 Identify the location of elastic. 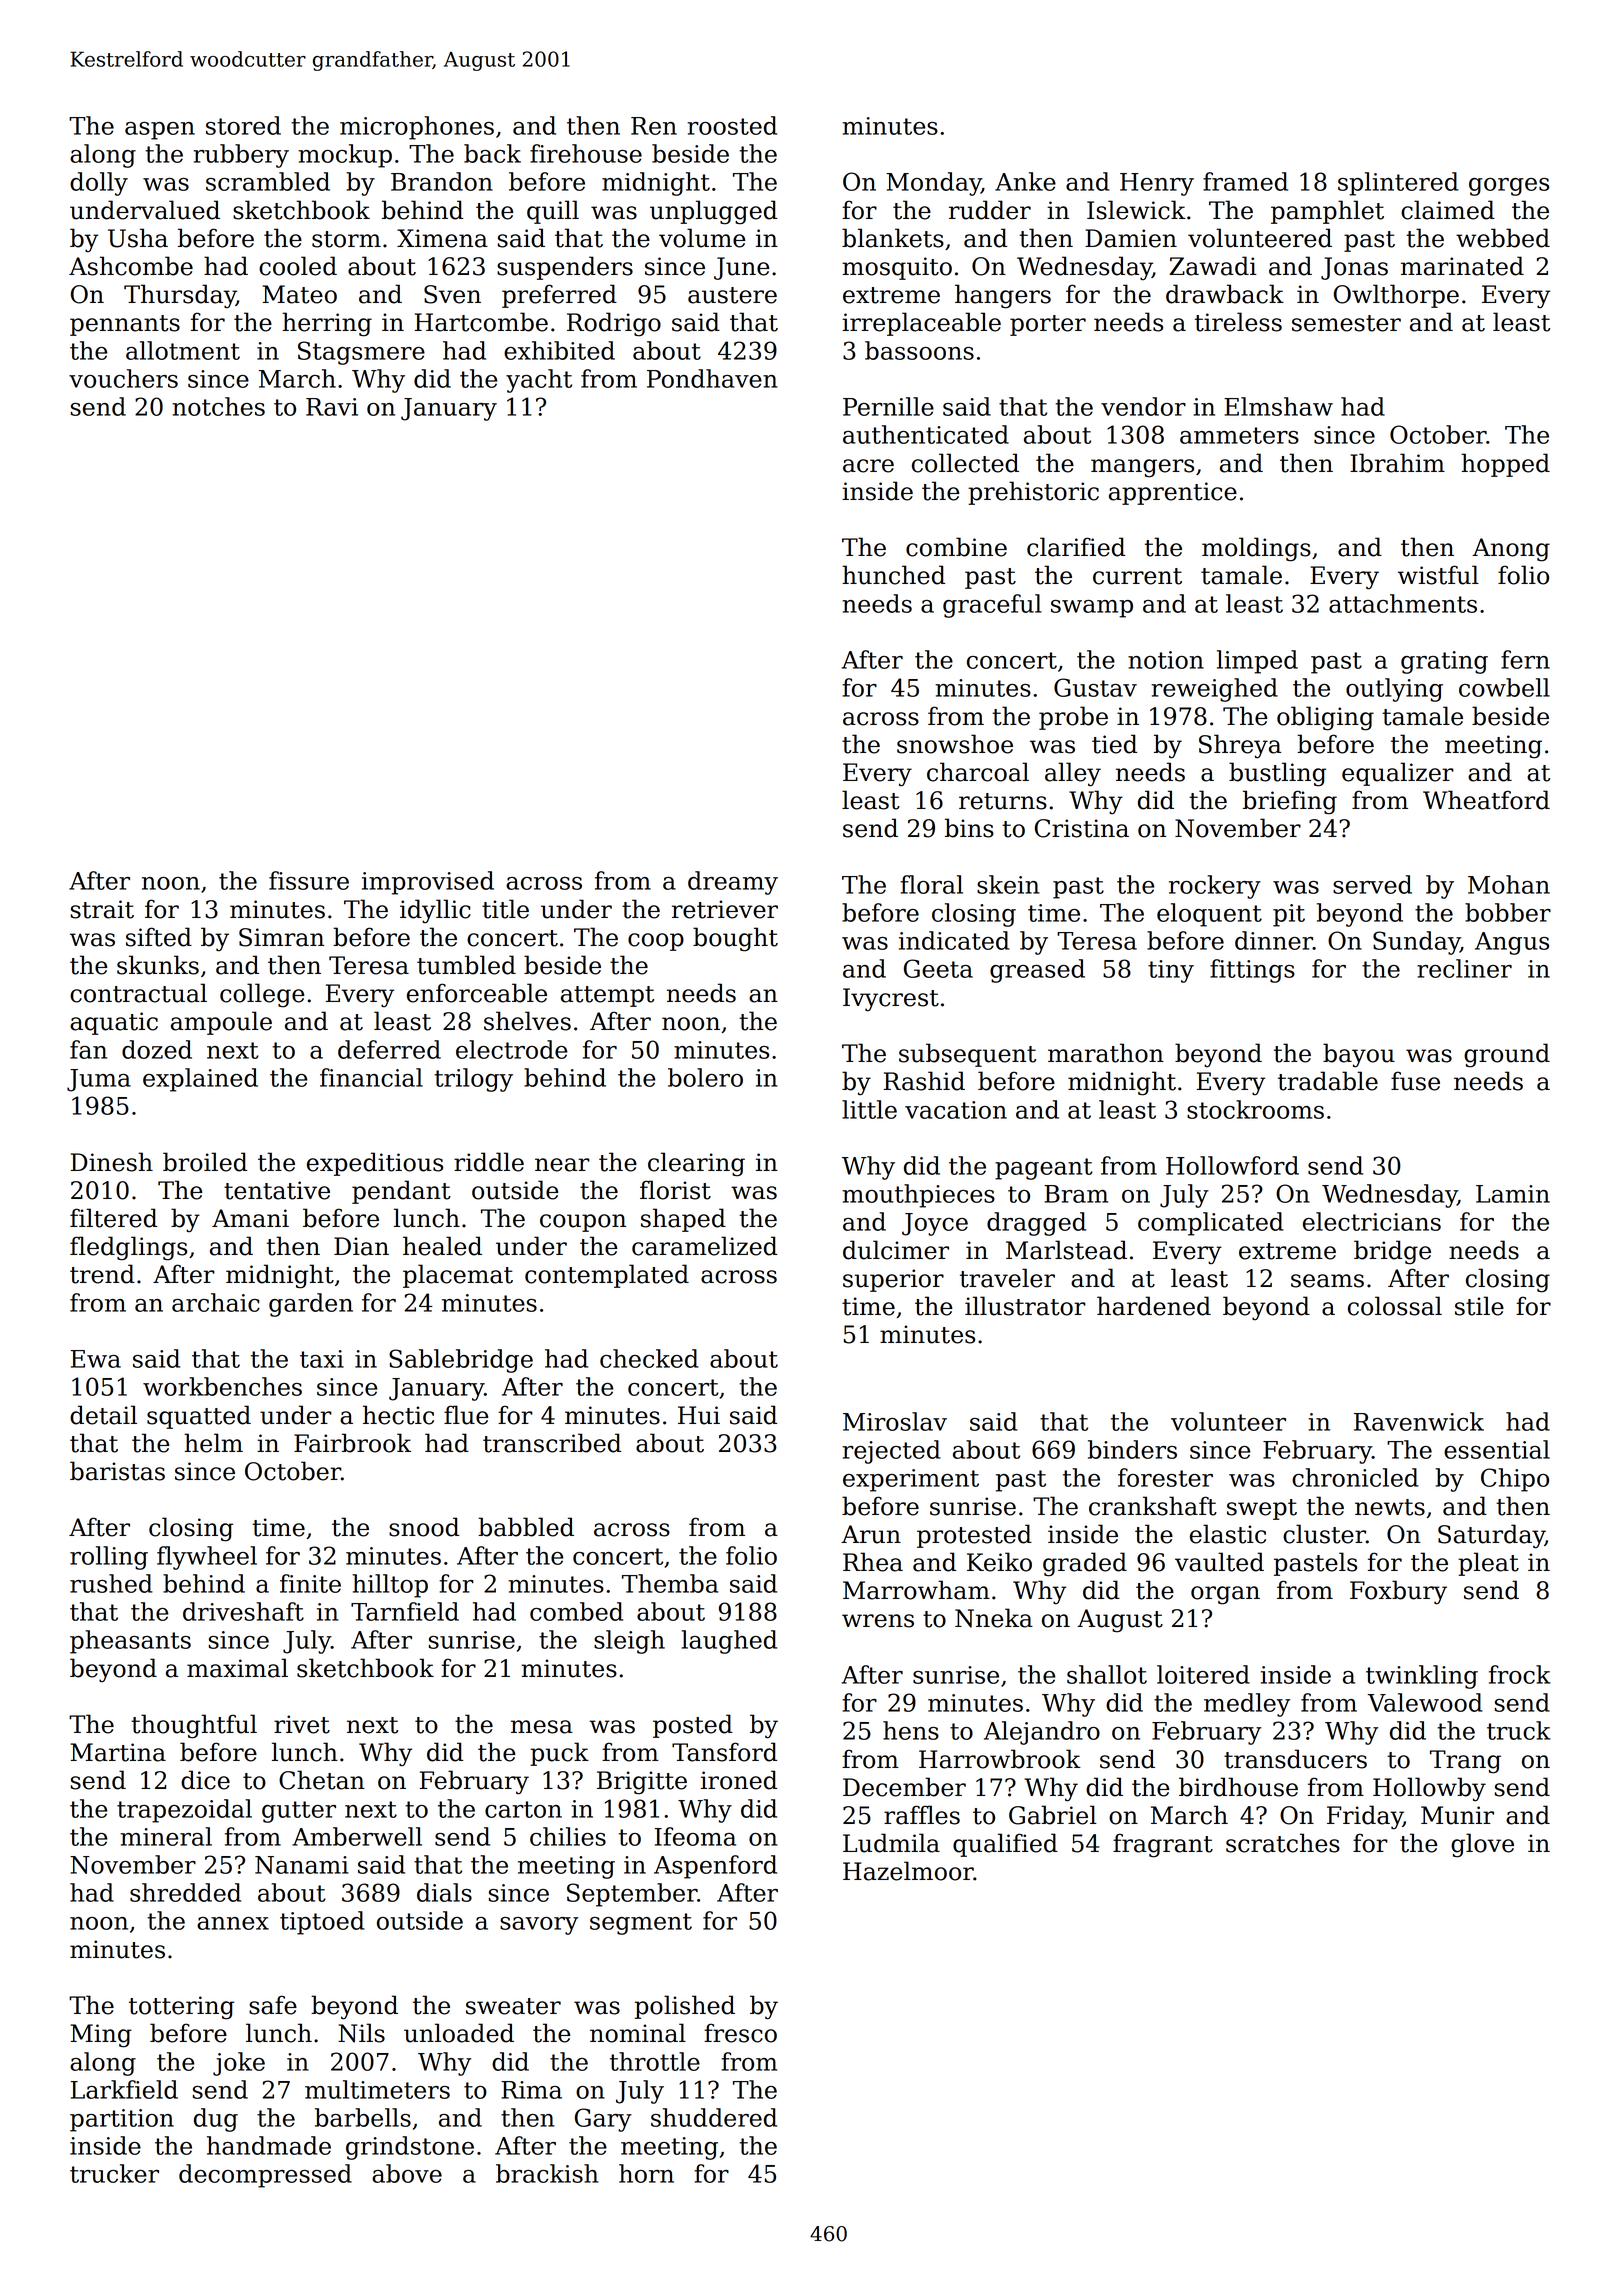
(1228, 1534).
